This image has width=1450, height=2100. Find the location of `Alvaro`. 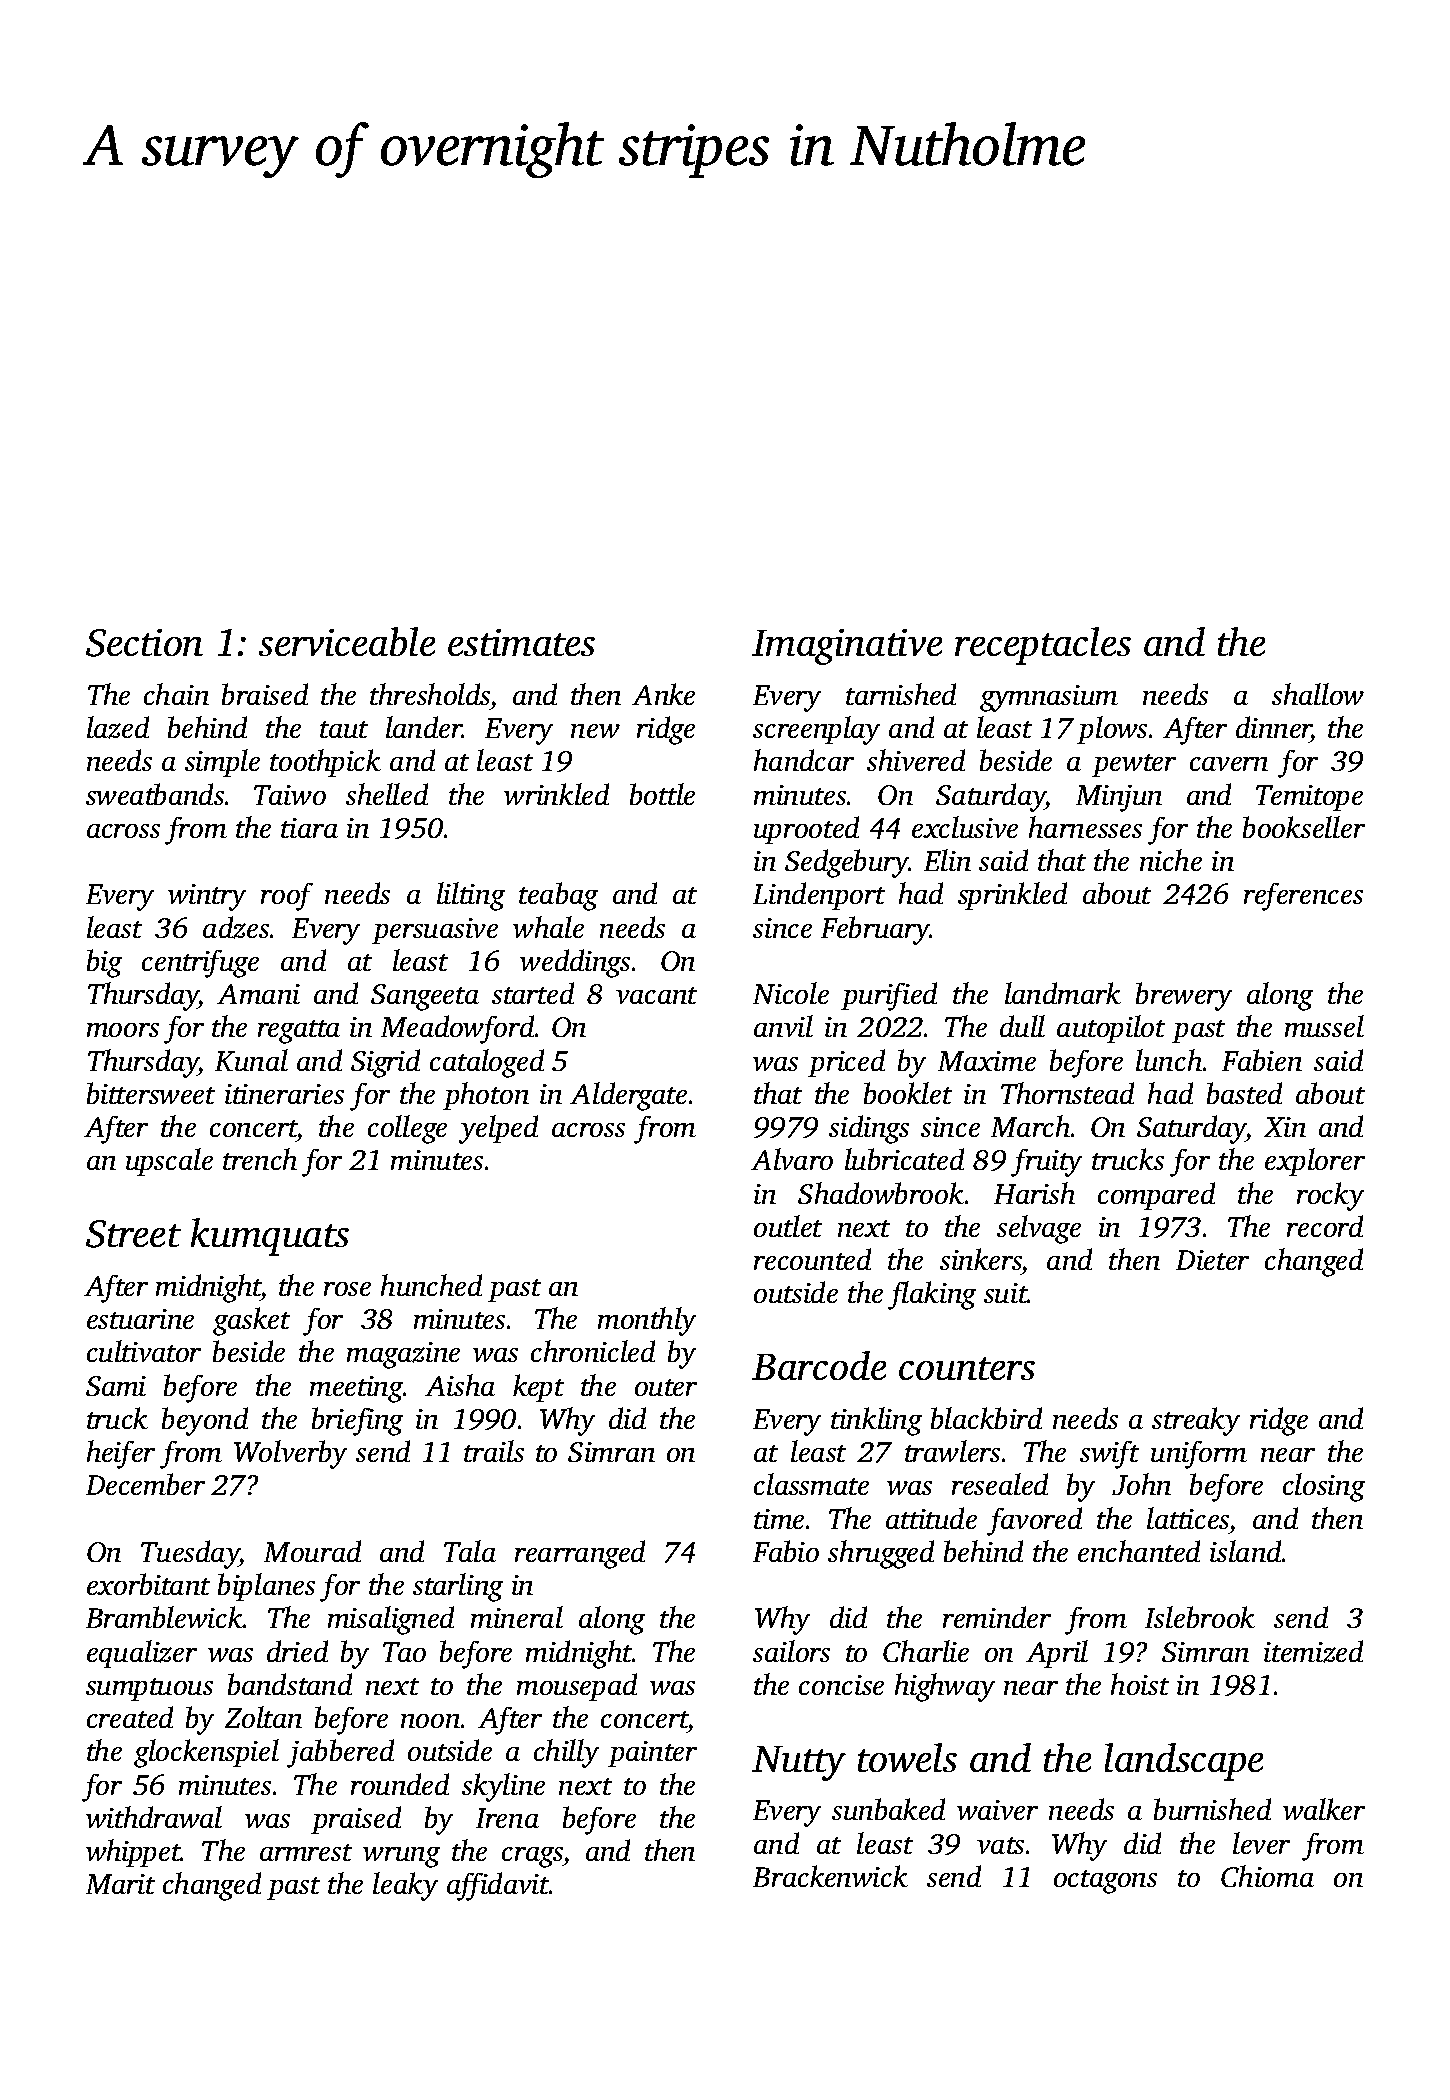

Alvaro is located at coordinates (792, 1159).
